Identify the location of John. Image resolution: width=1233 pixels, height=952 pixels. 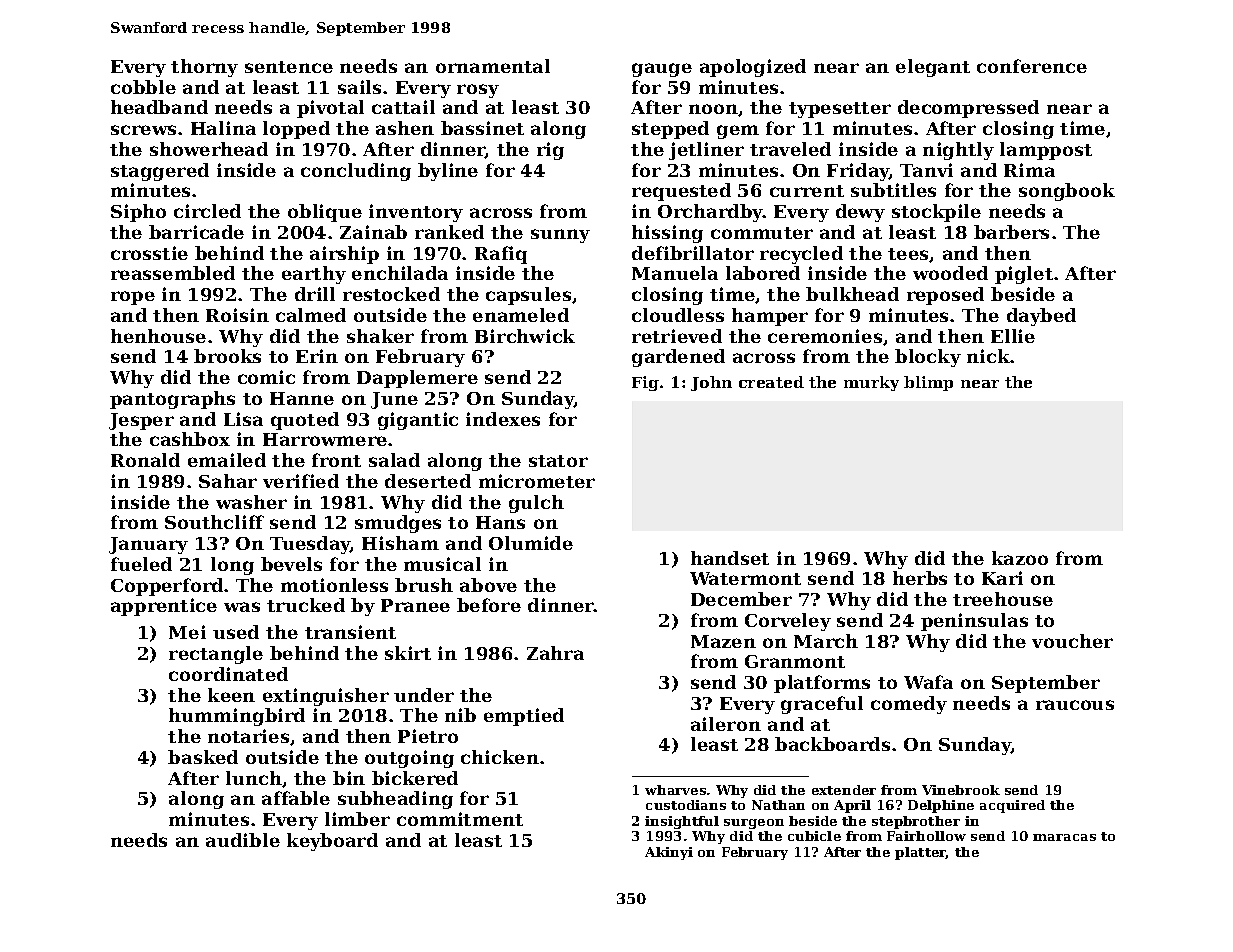
(711, 383).
